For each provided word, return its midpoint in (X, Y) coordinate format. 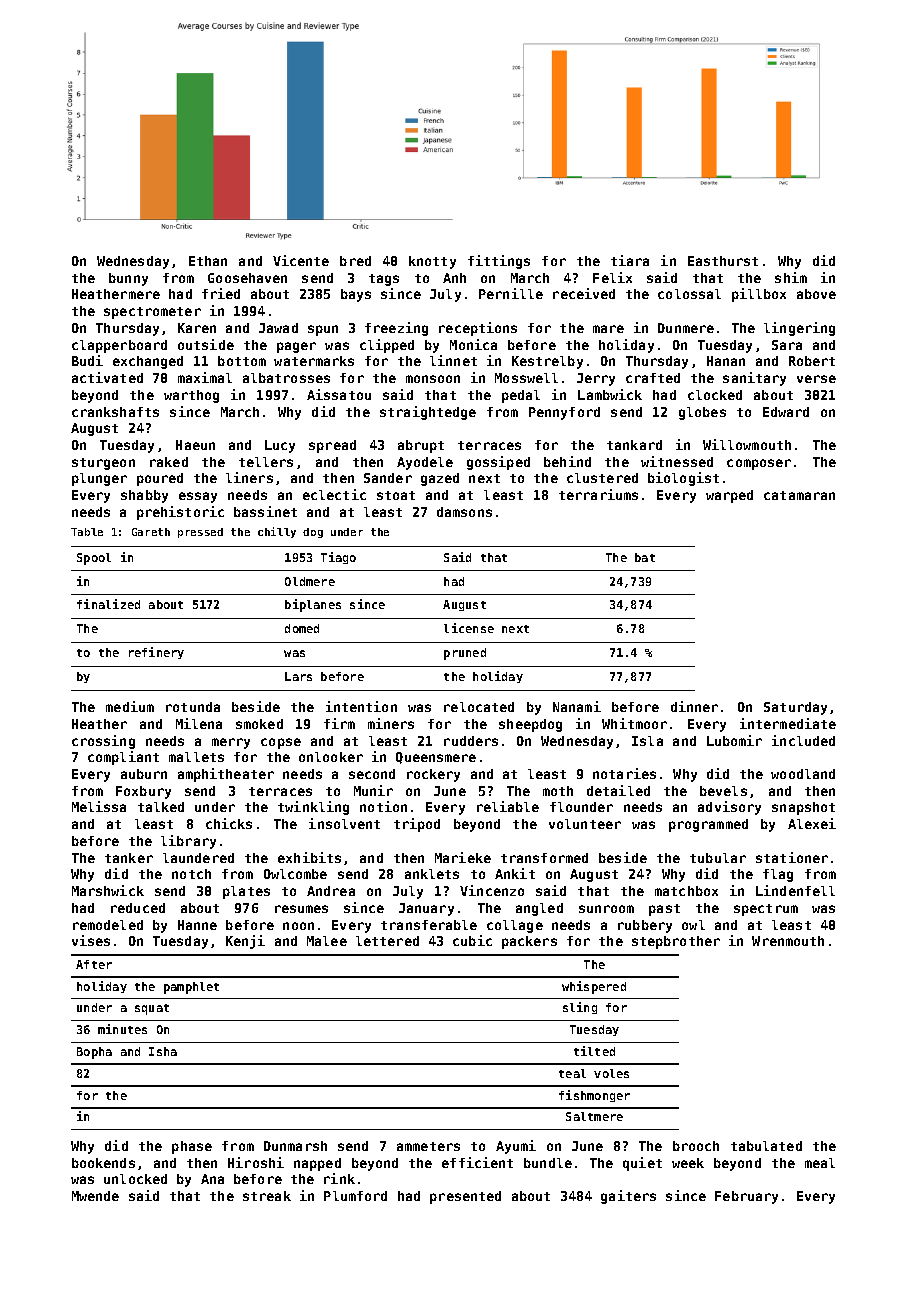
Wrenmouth (788, 941)
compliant (123, 758)
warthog (191, 396)
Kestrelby (547, 362)
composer (759, 464)
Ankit (515, 873)
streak (267, 1196)
